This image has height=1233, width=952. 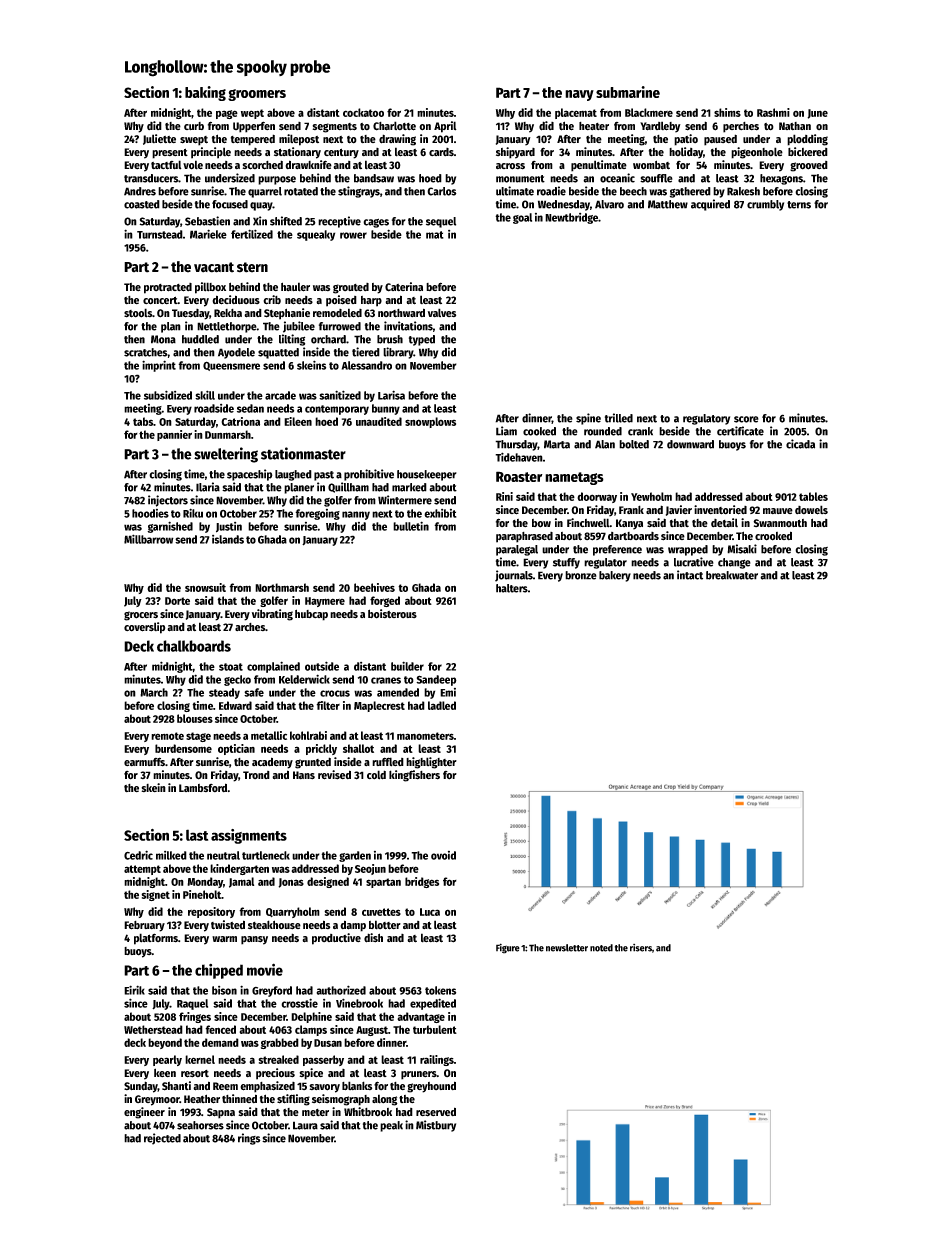 I want to click on vole, so click(x=193, y=165).
